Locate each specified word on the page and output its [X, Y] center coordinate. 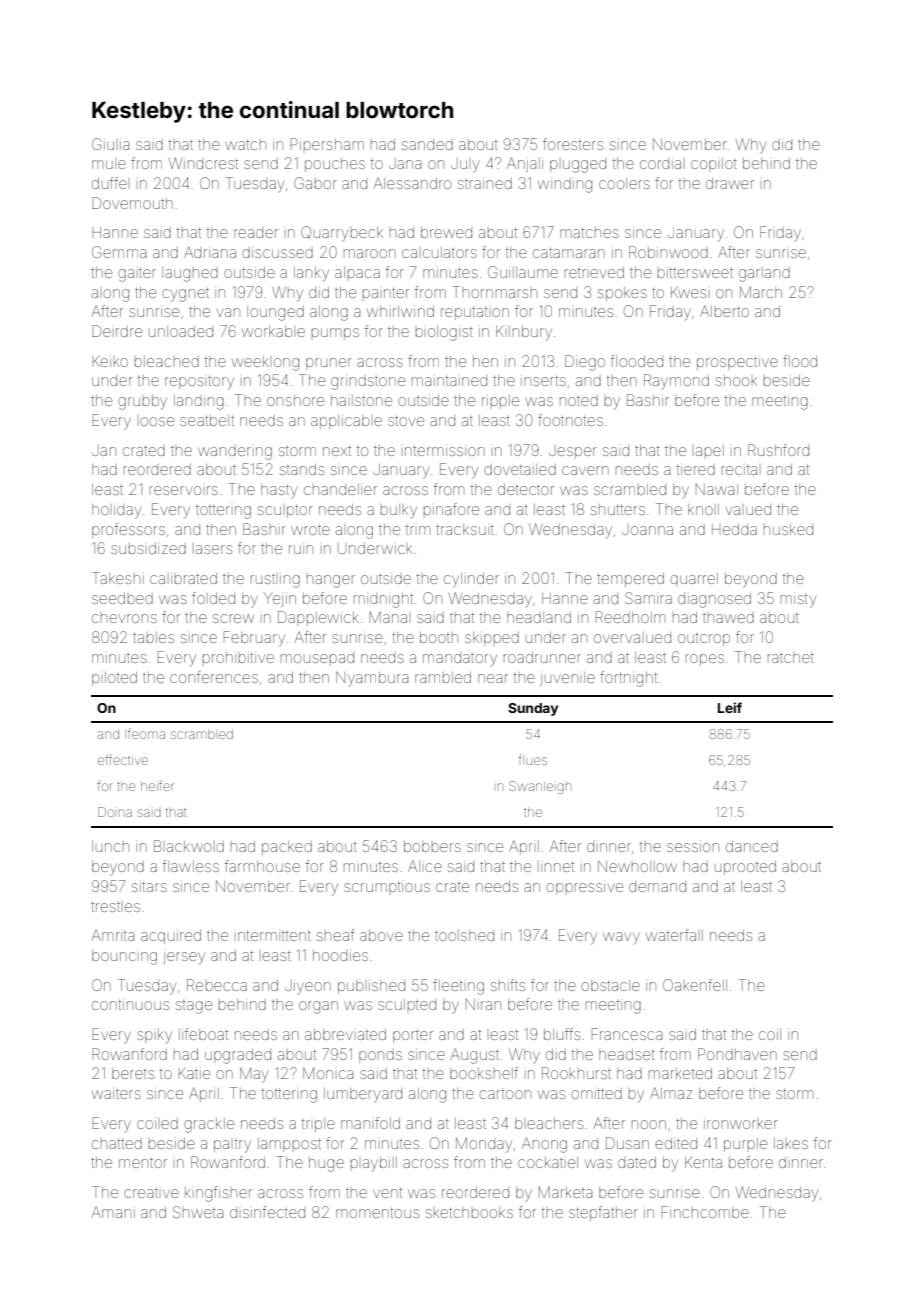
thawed [728, 617]
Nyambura [372, 678]
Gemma [119, 252]
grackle [209, 1125]
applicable [346, 422]
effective [123, 759]
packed [287, 848]
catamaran [569, 252]
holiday [116, 511]
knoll [703, 509]
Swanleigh [540, 787]
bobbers [432, 846]
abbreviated [345, 1034]
